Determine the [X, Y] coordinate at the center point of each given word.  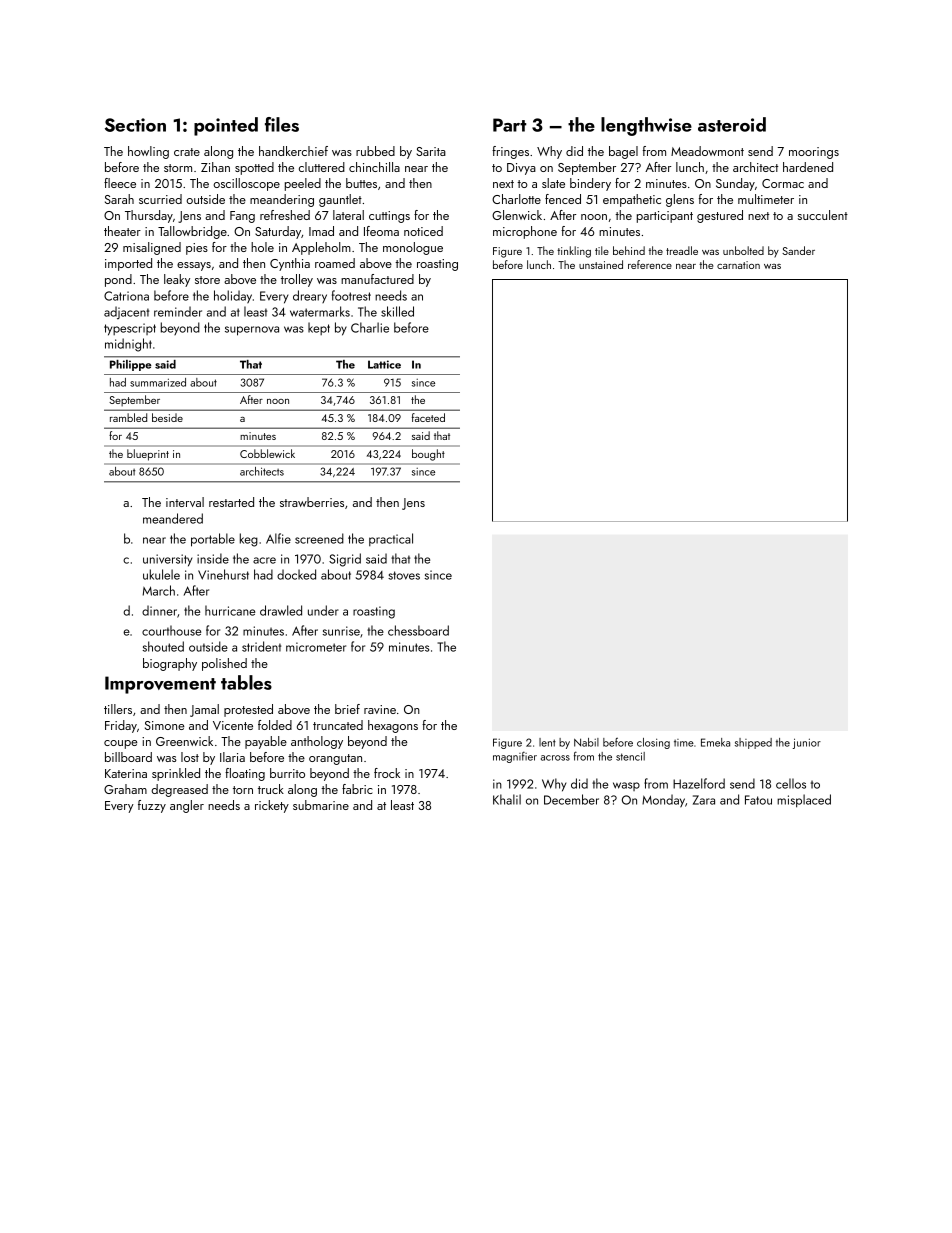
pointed [226, 126]
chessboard [418, 630]
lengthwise [646, 126]
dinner [159, 610]
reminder [178, 311]
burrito [287, 773]
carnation [738, 265]
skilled [397, 311]
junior [807, 743]
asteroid [732, 124]
